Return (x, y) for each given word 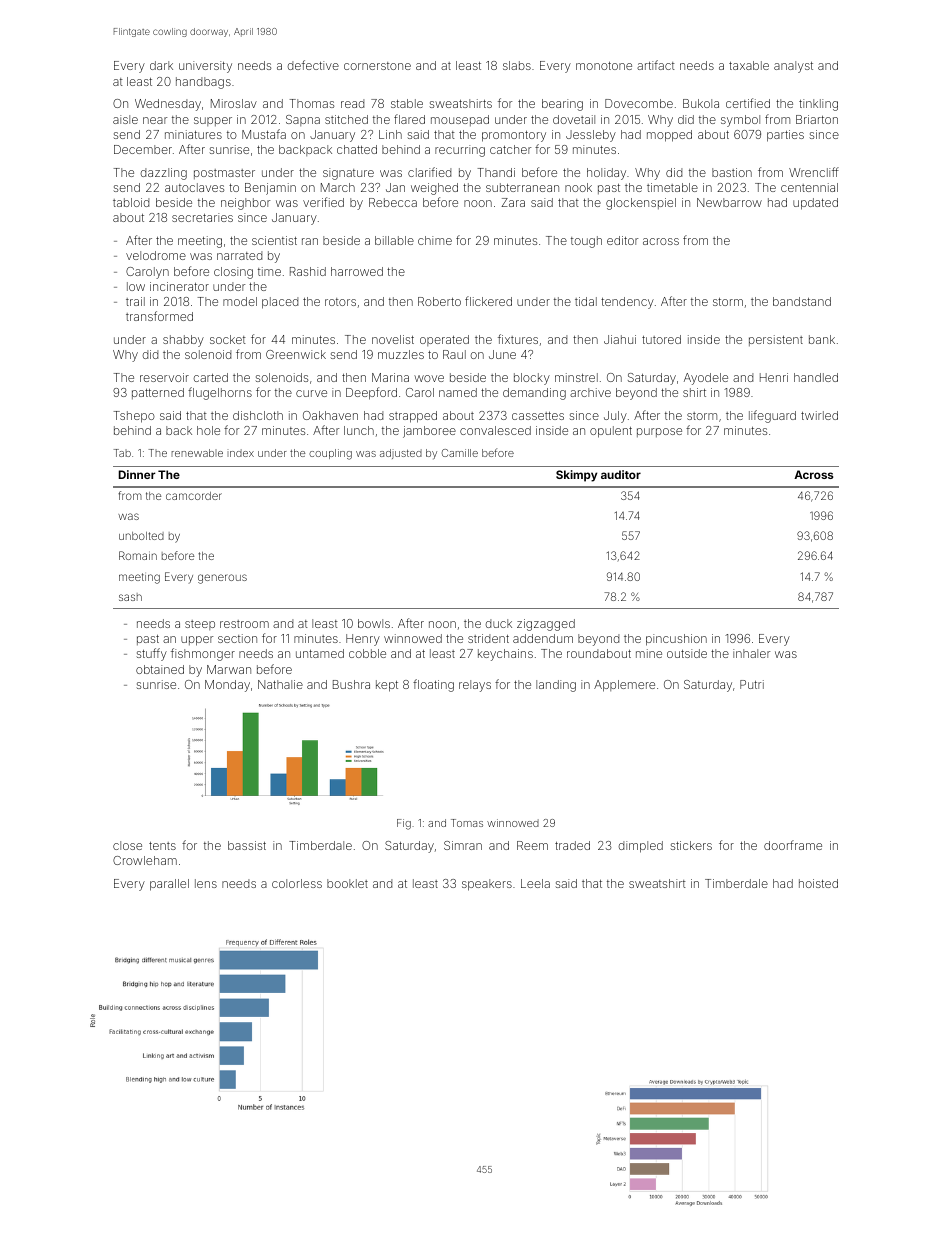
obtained (160, 669)
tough (586, 242)
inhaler (751, 653)
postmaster (224, 174)
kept (387, 686)
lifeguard (772, 416)
